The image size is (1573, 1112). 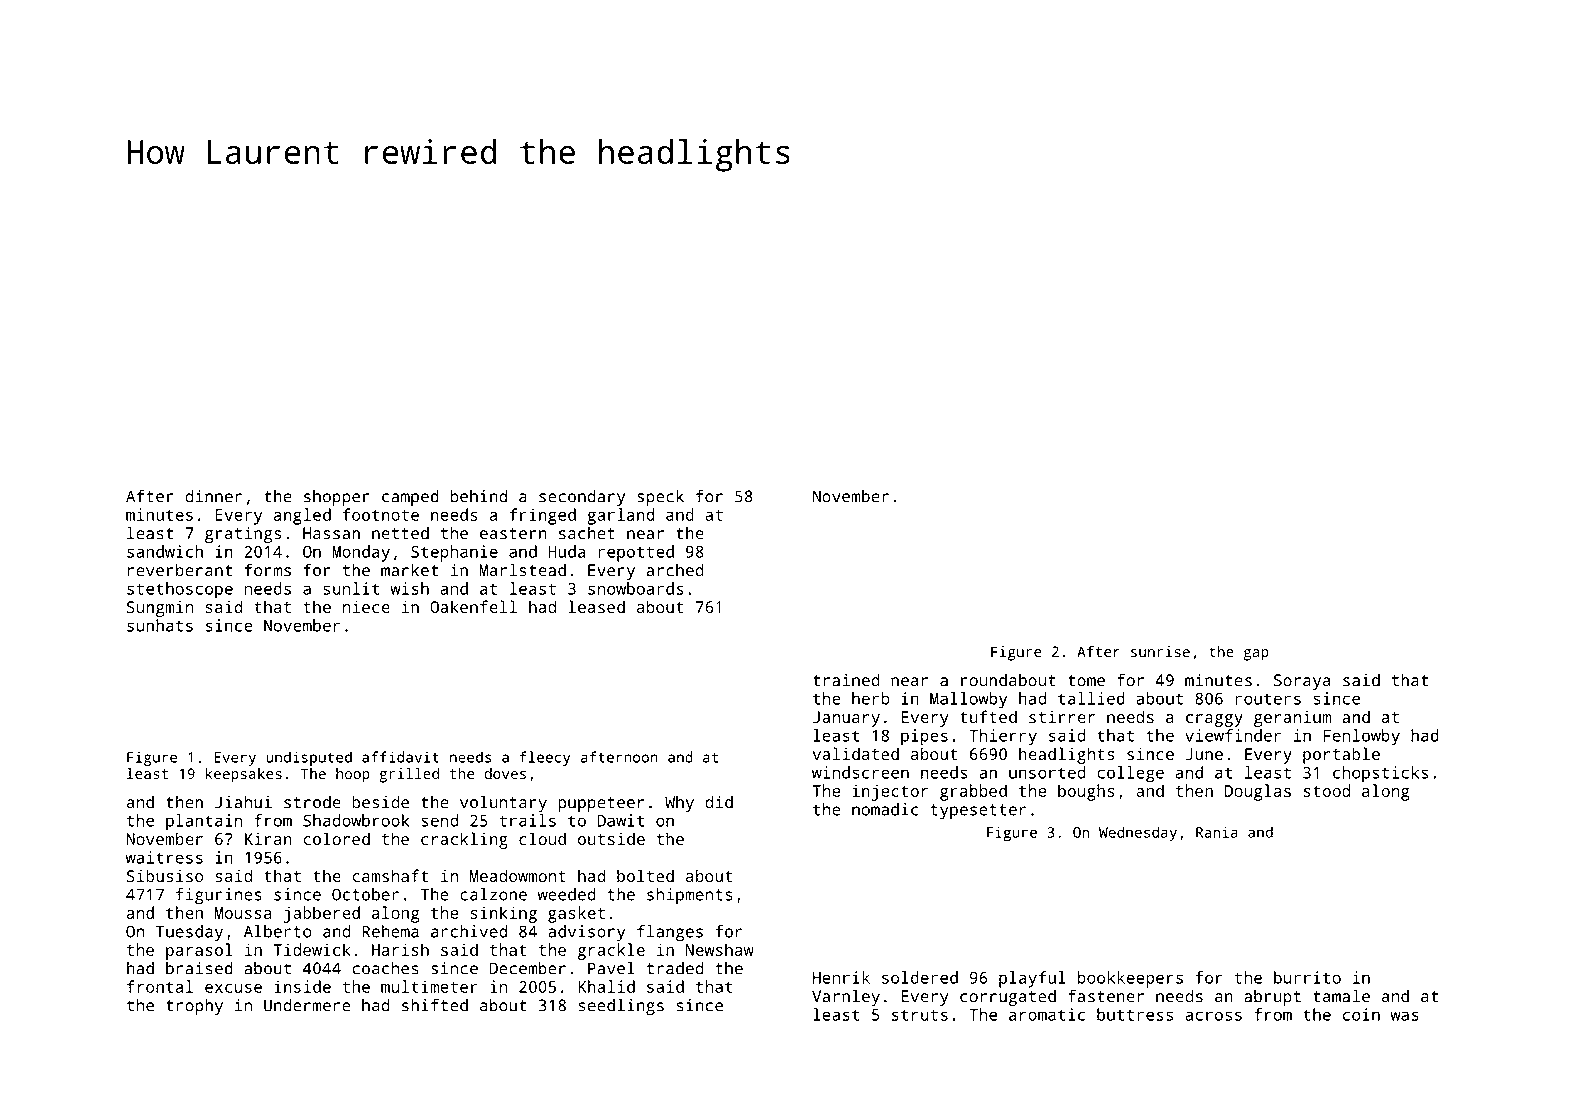 What do you see at coordinates (582, 498) in the screenshot?
I see `secondary` at bounding box center [582, 498].
